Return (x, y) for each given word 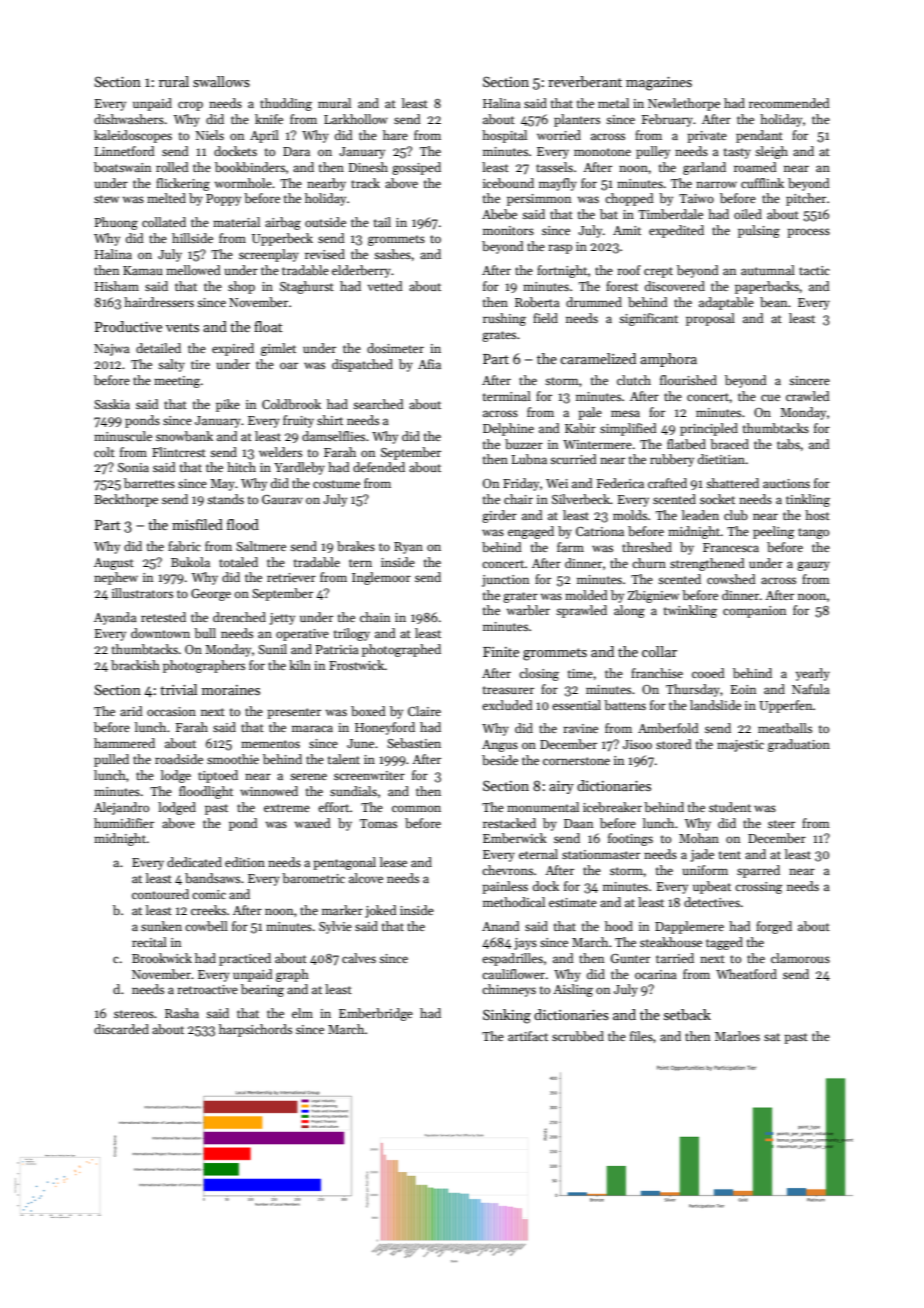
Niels (210, 135)
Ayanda (115, 618)
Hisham (117, 286)
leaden (700, 515)
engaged (531, 532)
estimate (573, 902)
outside (325, 222)
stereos (134, 1014)
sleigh (771, 152)
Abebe (499, 214)
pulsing (759, 231)
